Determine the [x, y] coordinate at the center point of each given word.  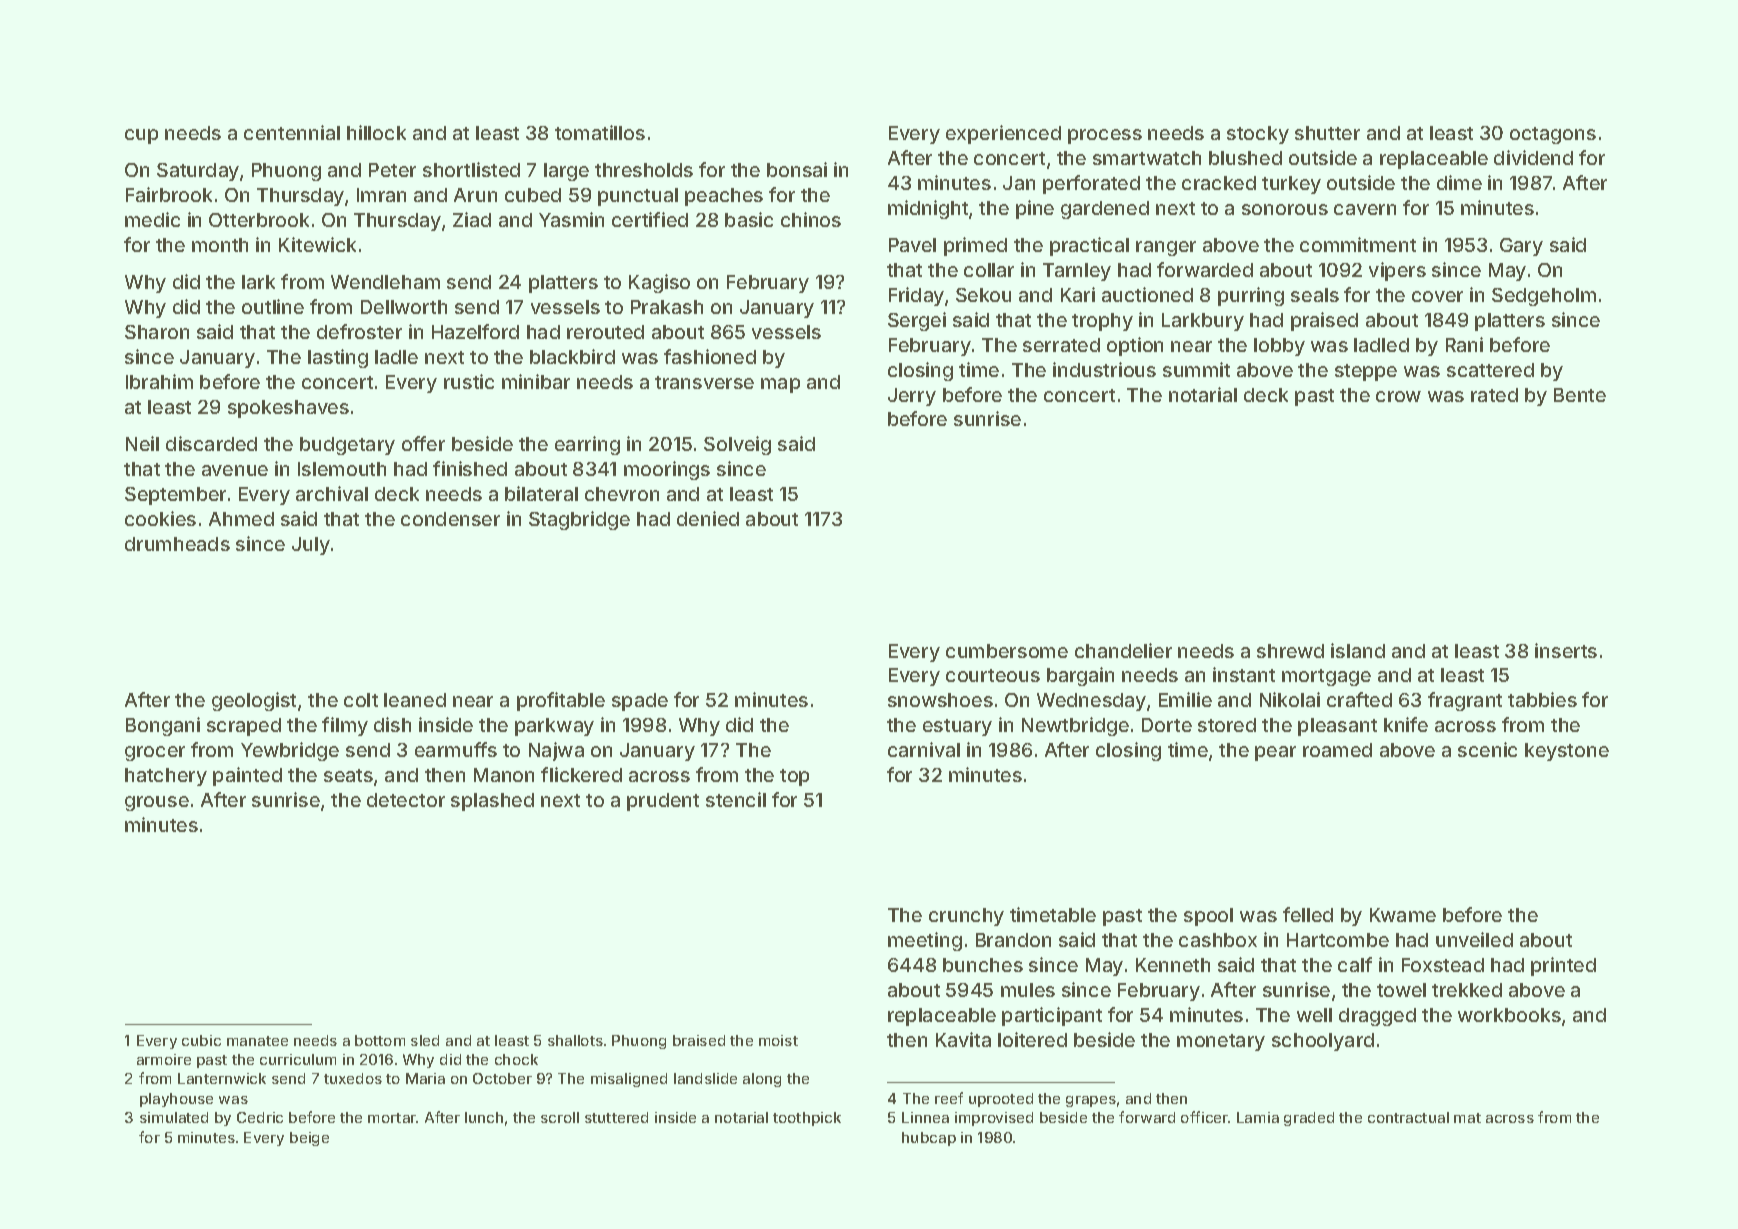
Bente [1580, 395]
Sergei [917, 321]
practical [1089, 246]
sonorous [1285, 209]
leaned [415, 700]
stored [1227, 725]
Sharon [157, 332]
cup [141, 136]
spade [640, 702]
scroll [560, 1117]
